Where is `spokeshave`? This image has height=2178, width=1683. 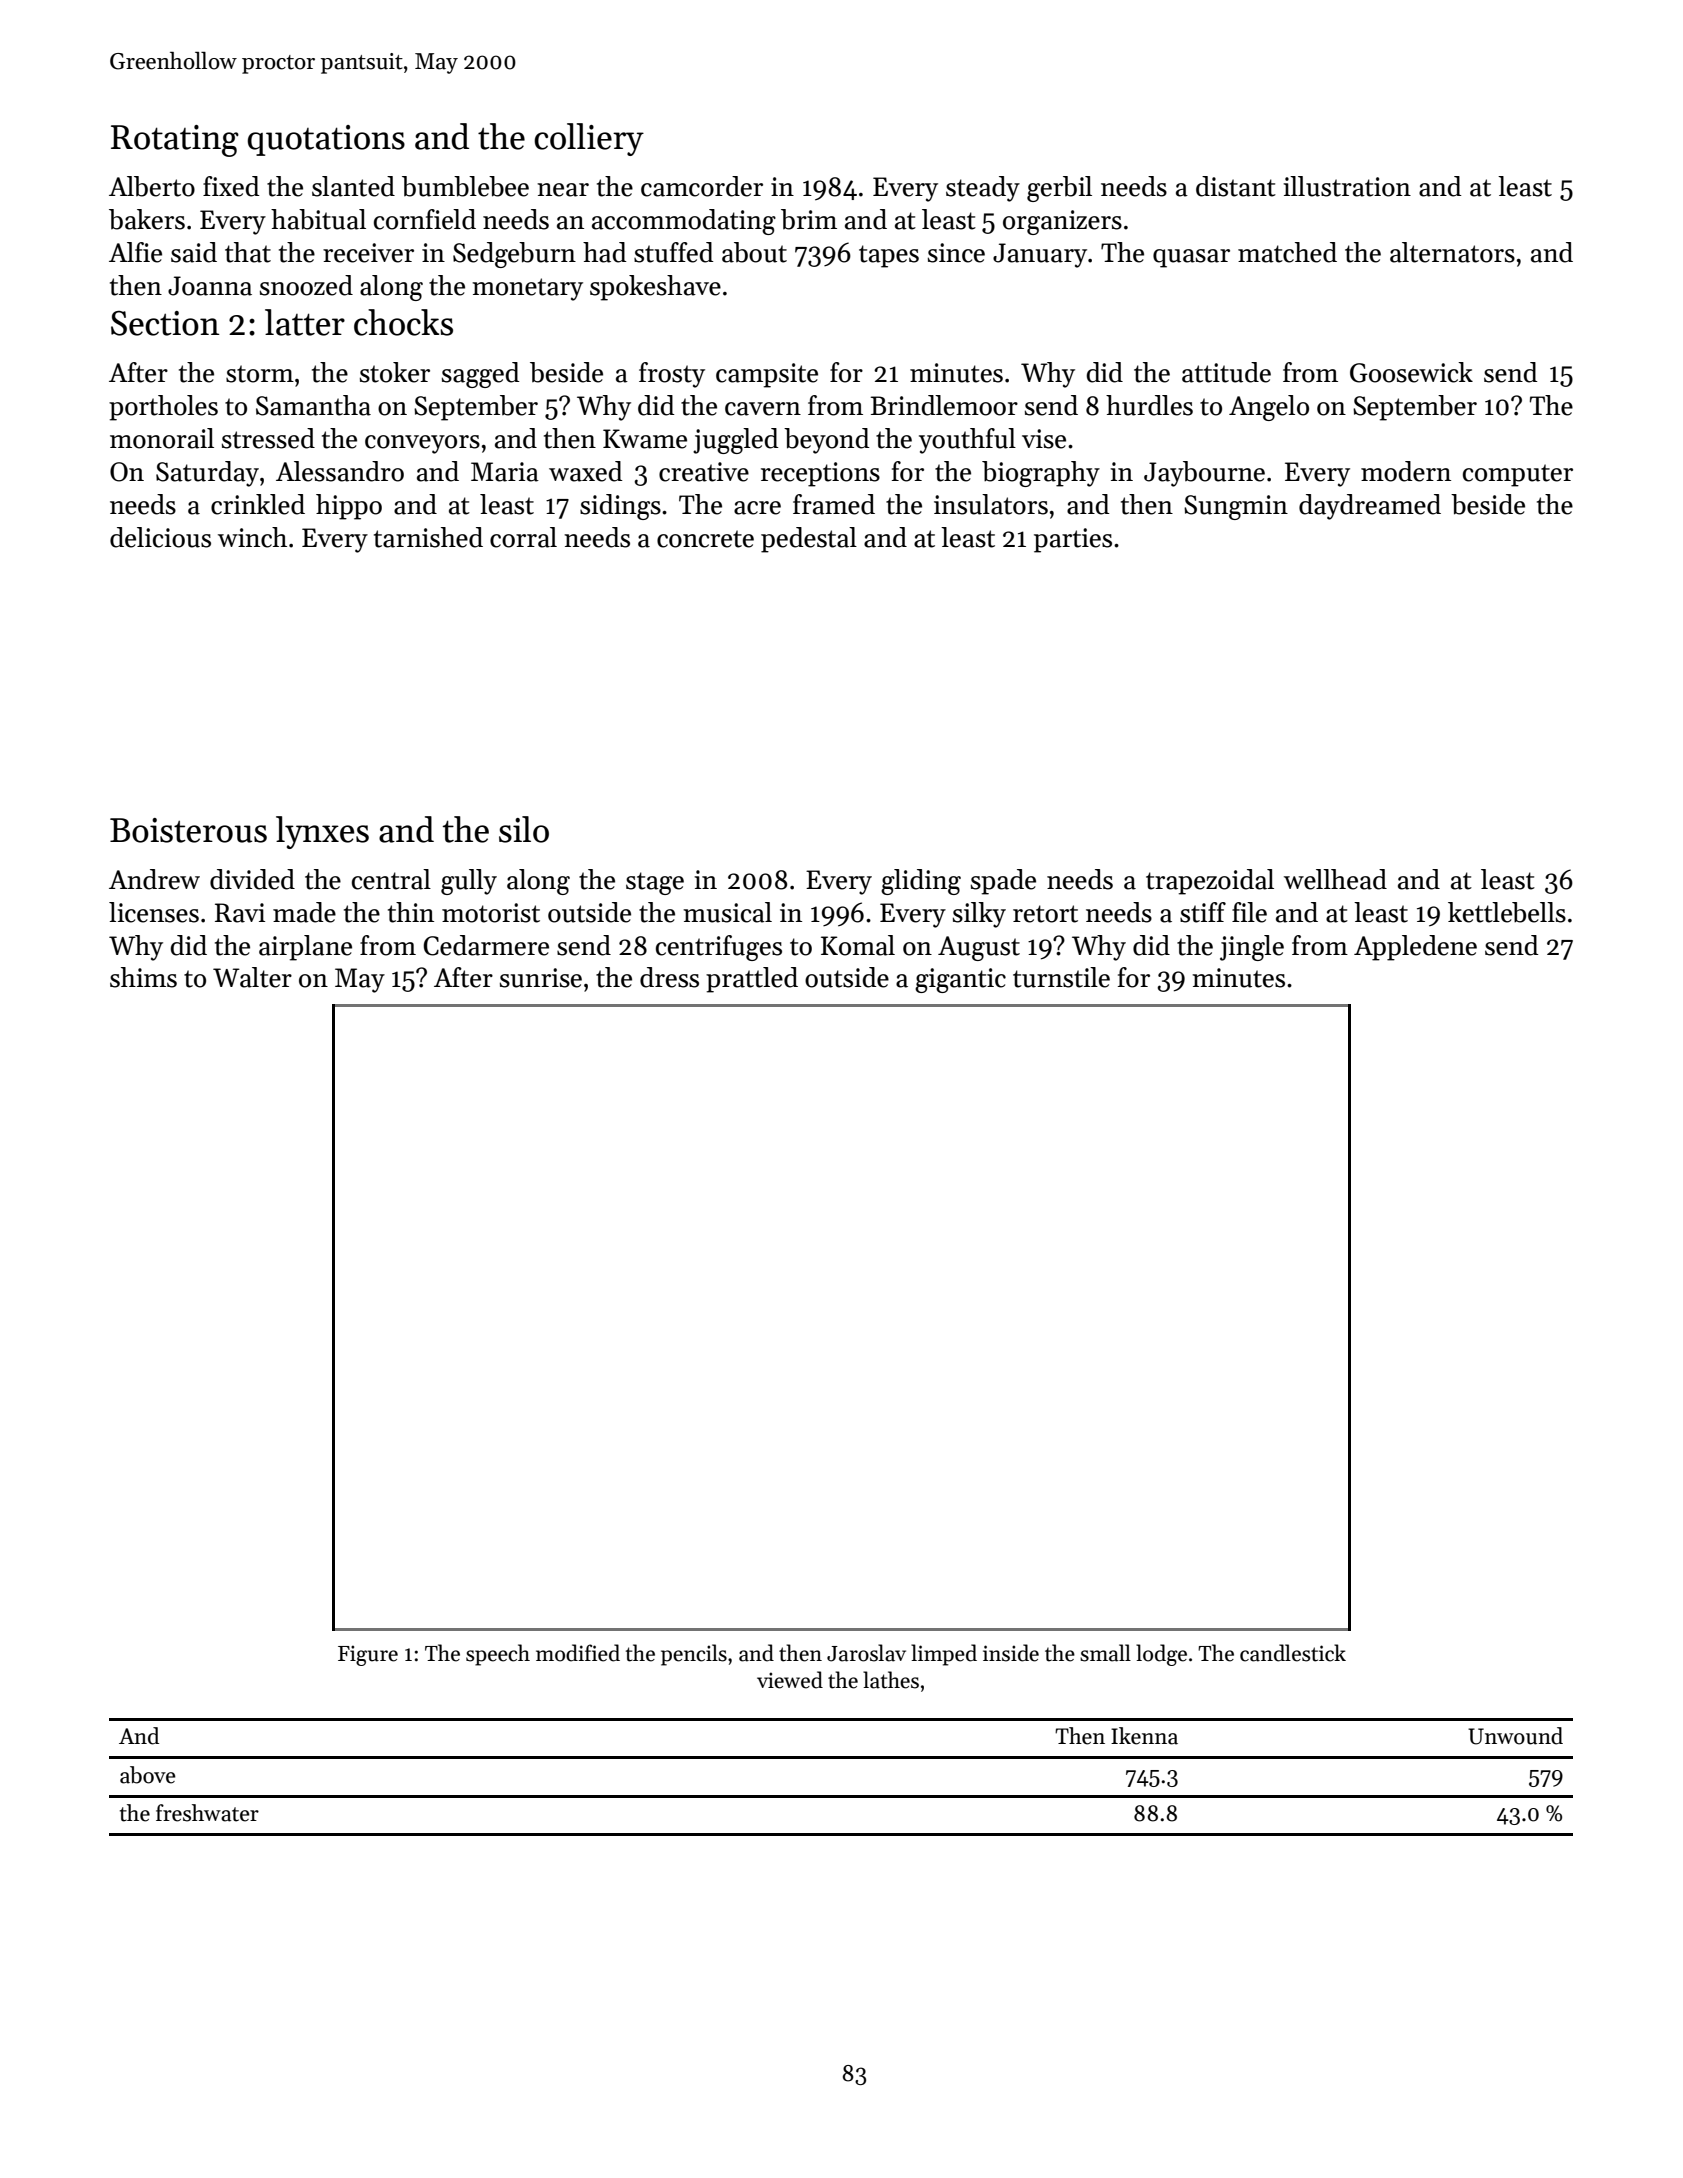 spokeshave is located at coordinates (655, 288).
